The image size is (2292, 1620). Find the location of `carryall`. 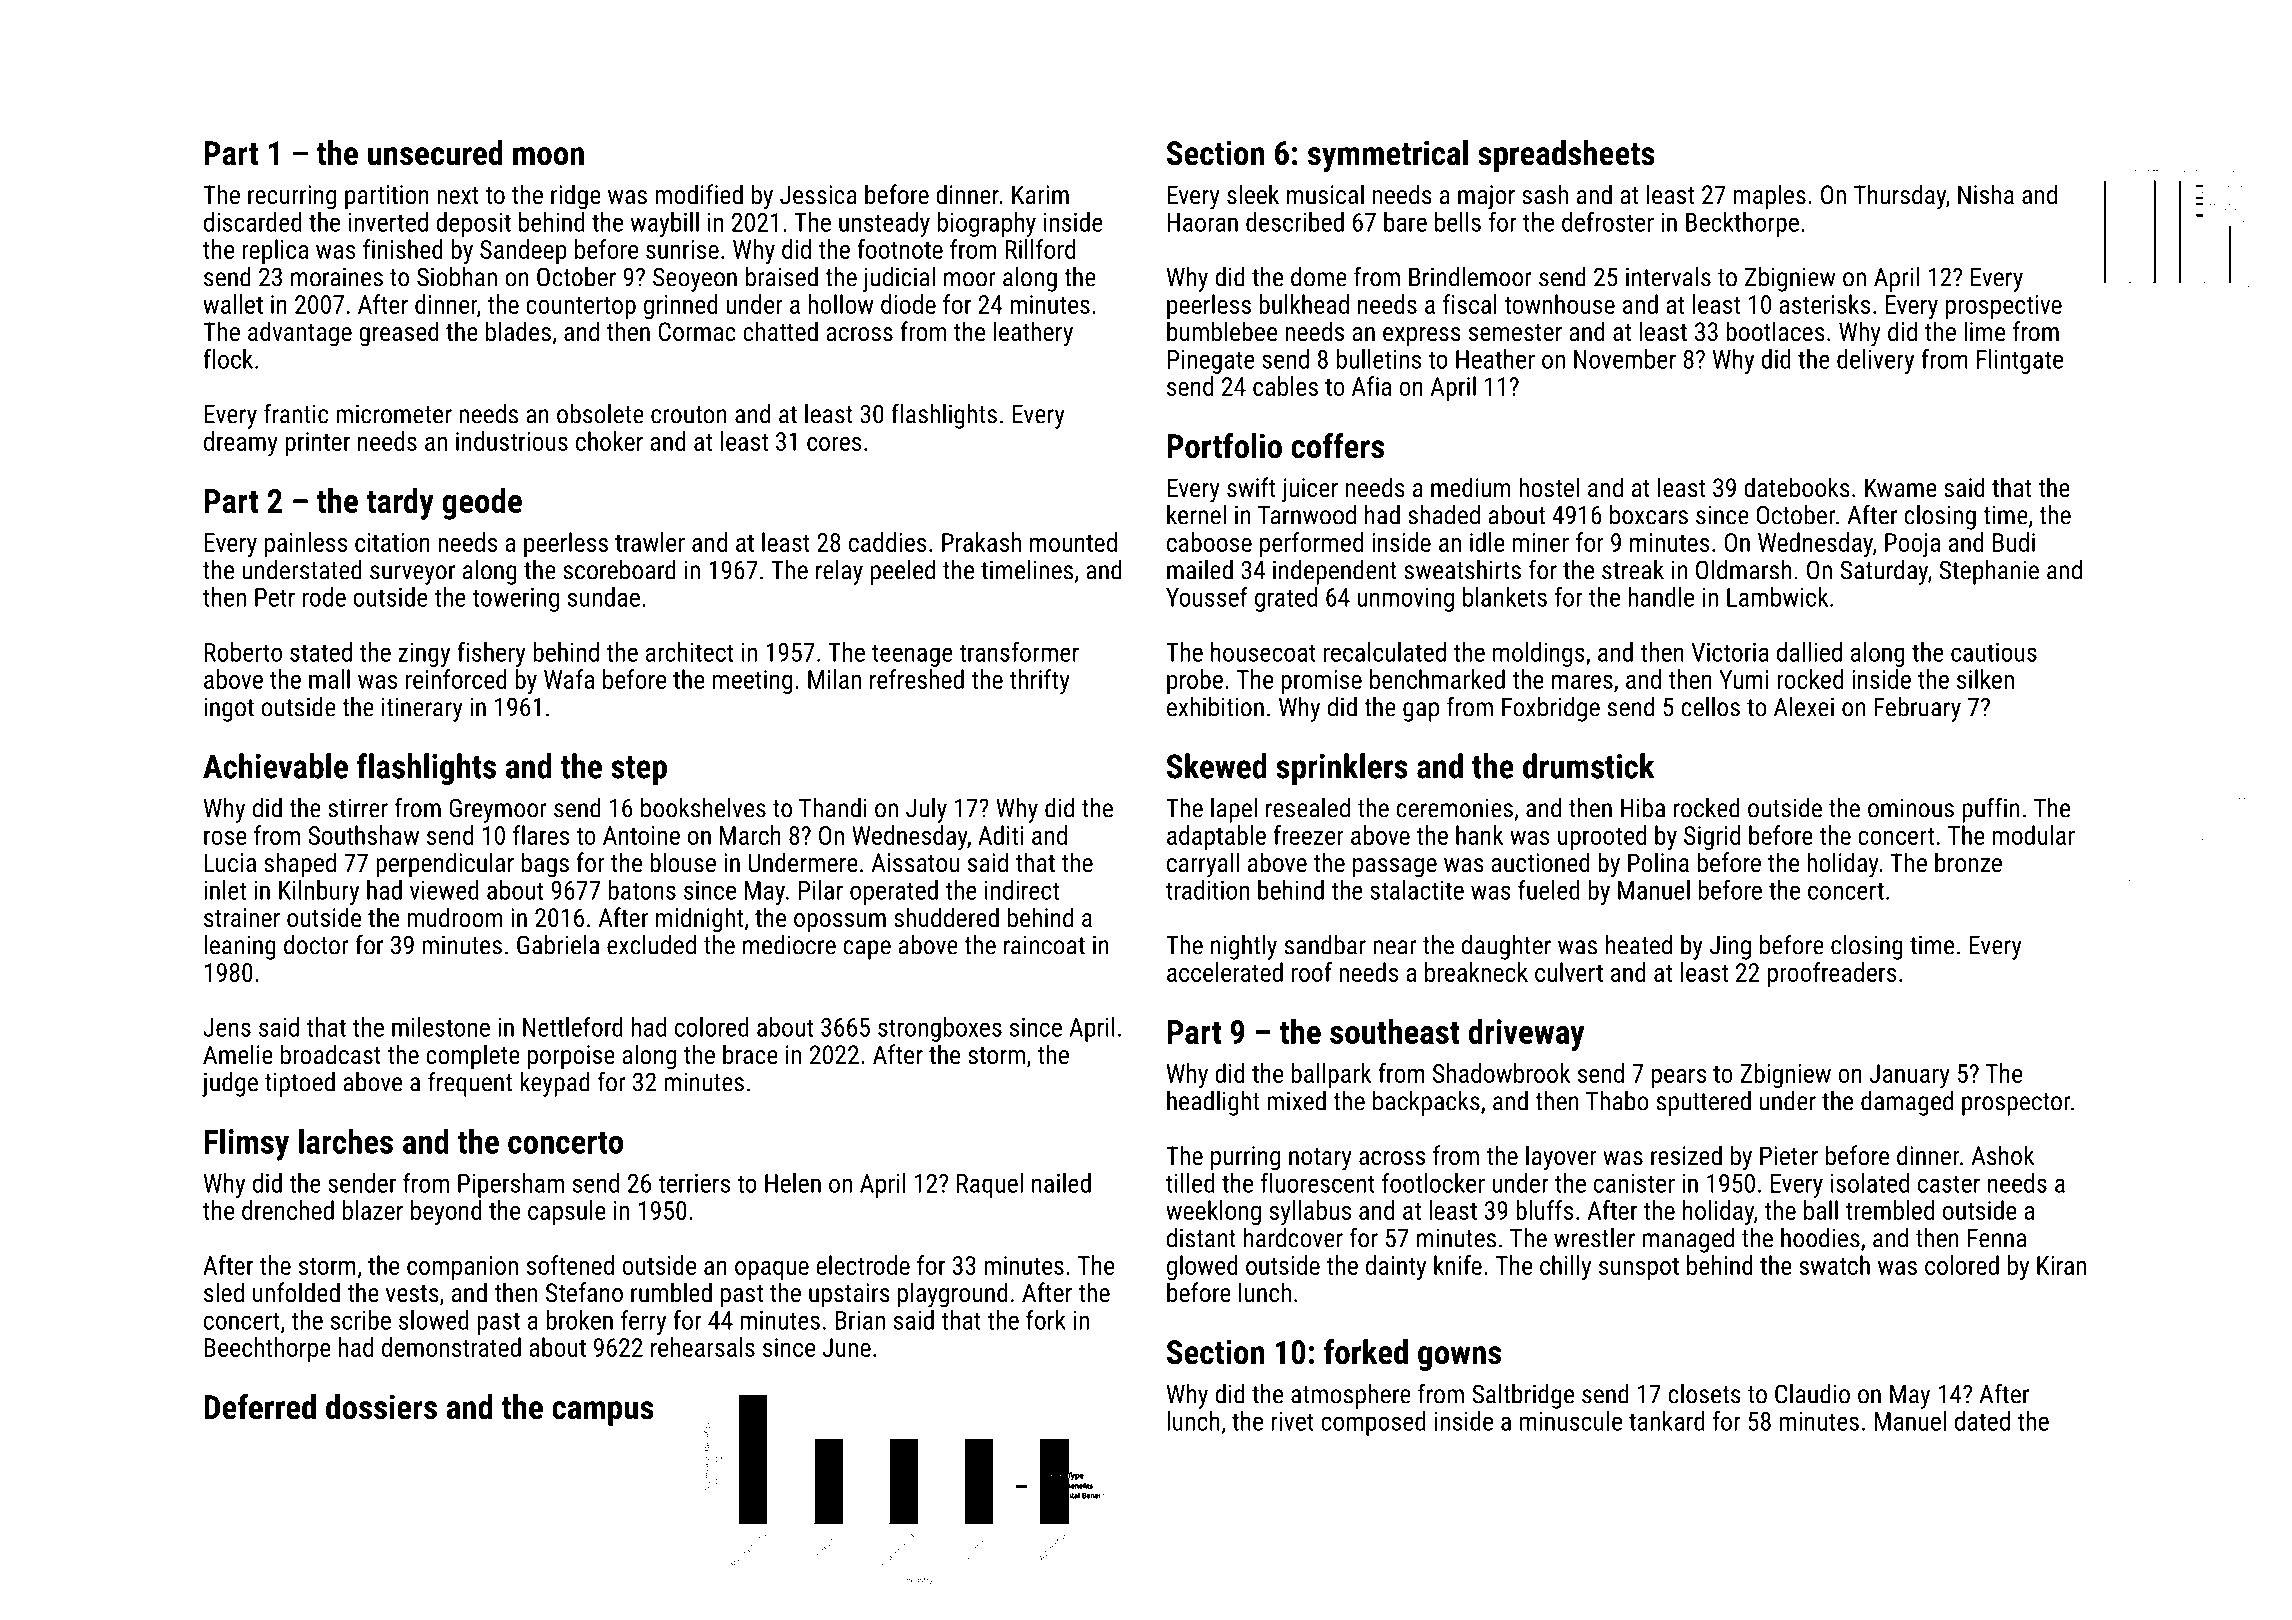

carryall is located at coordinates (1203, 865).
